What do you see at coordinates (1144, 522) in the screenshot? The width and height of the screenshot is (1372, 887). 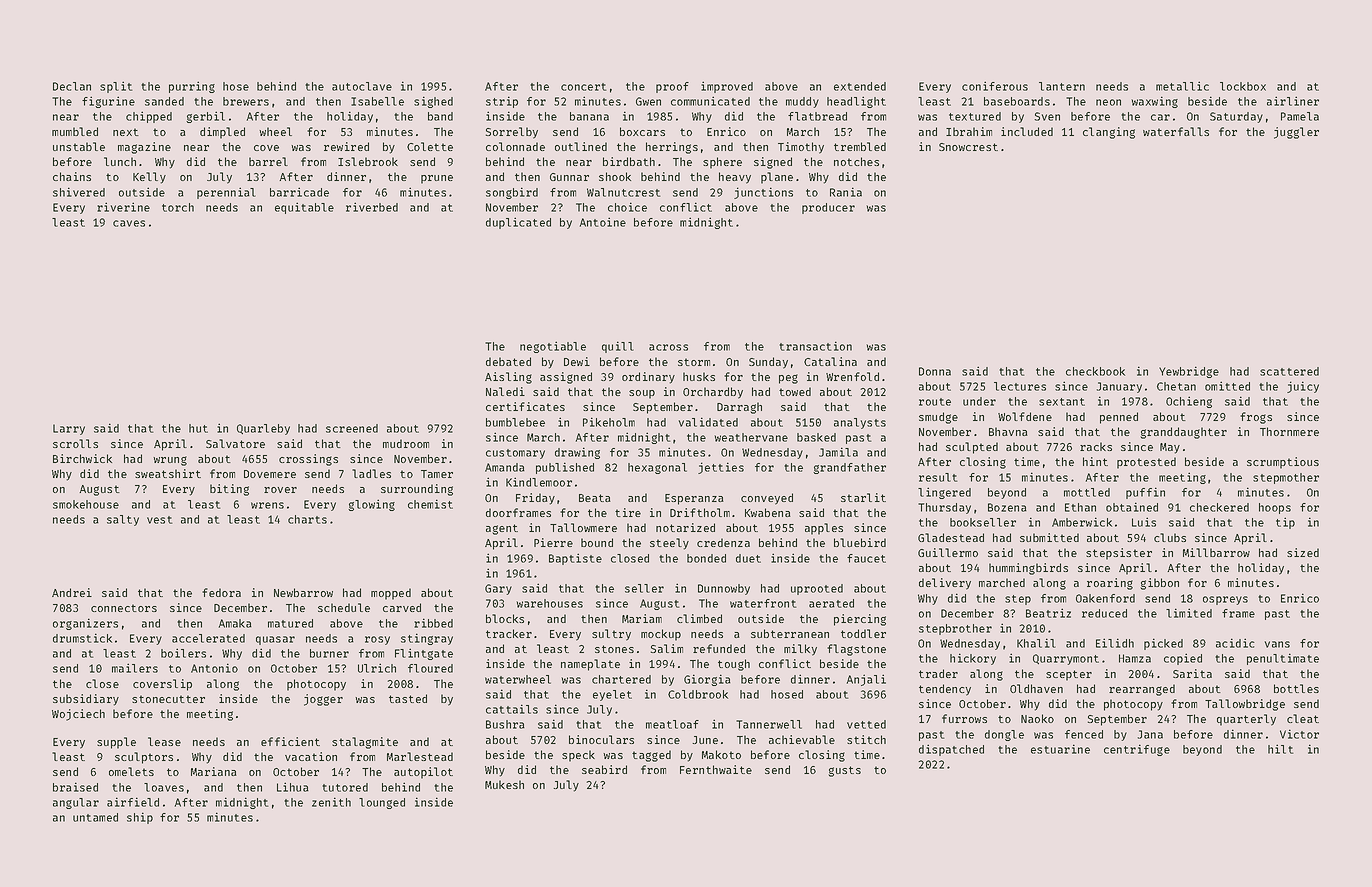 I see `Luis` at bounding box center [1144, 522].
